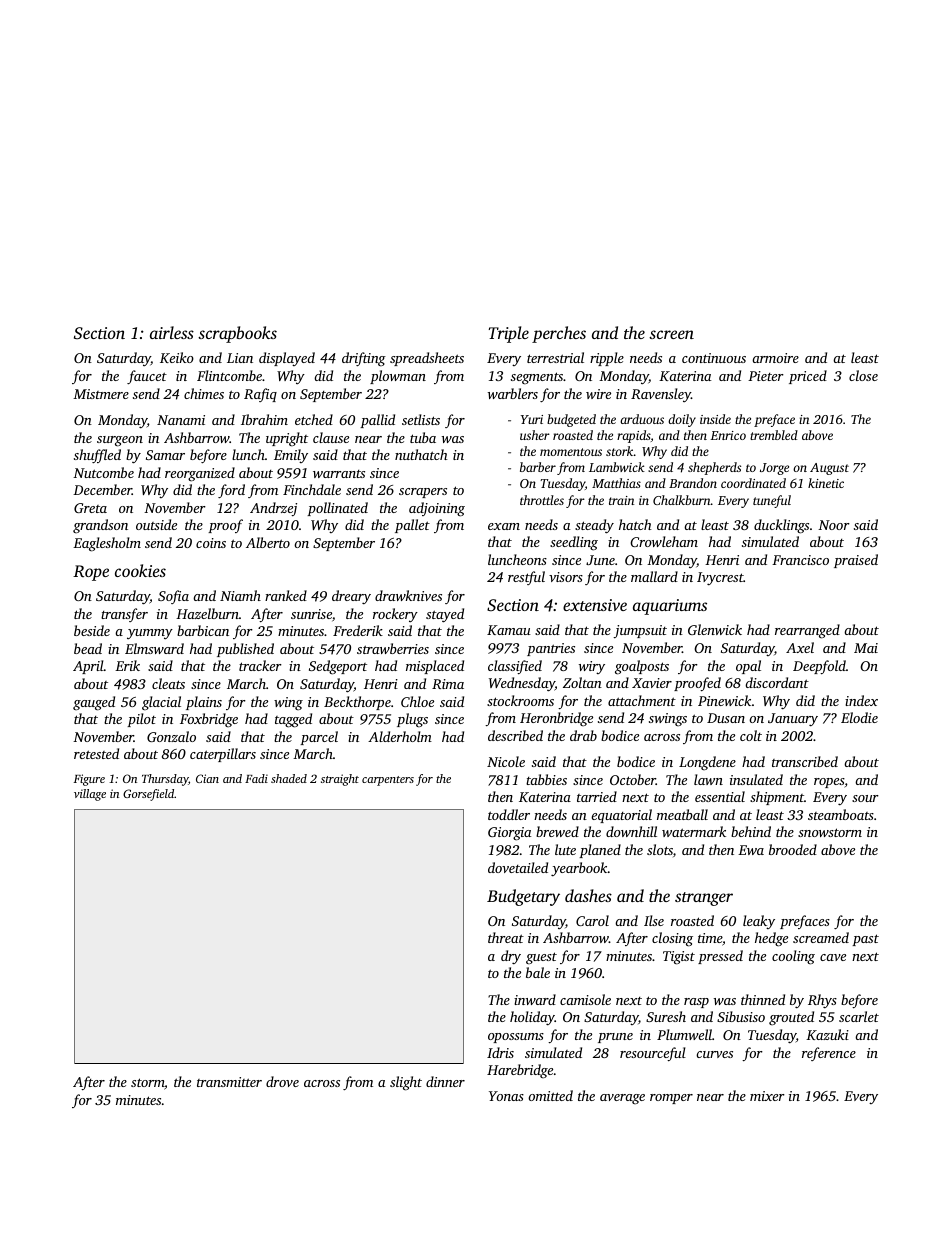 The width and height of the screenshot is (952, 1233). Describe the element at coordinates (592, 667) in the screenshot. I see `wiry` at that location.
